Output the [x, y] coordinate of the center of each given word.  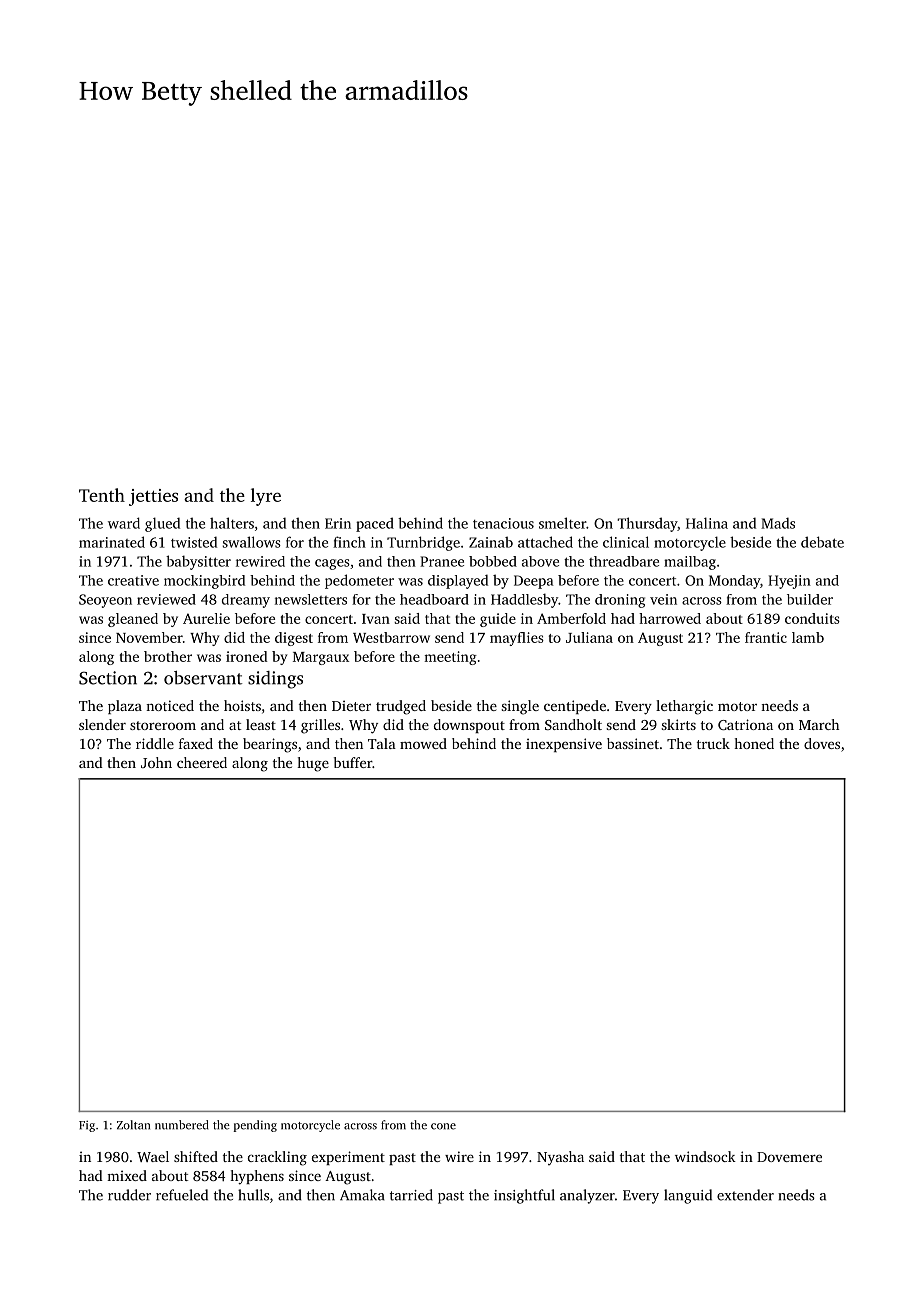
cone [443, 1126]
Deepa [534, 582]
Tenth [102, 495]
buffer [353, 762]
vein [663, 599]
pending [255, 1126]
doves [822, 743]
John [156, 762]
